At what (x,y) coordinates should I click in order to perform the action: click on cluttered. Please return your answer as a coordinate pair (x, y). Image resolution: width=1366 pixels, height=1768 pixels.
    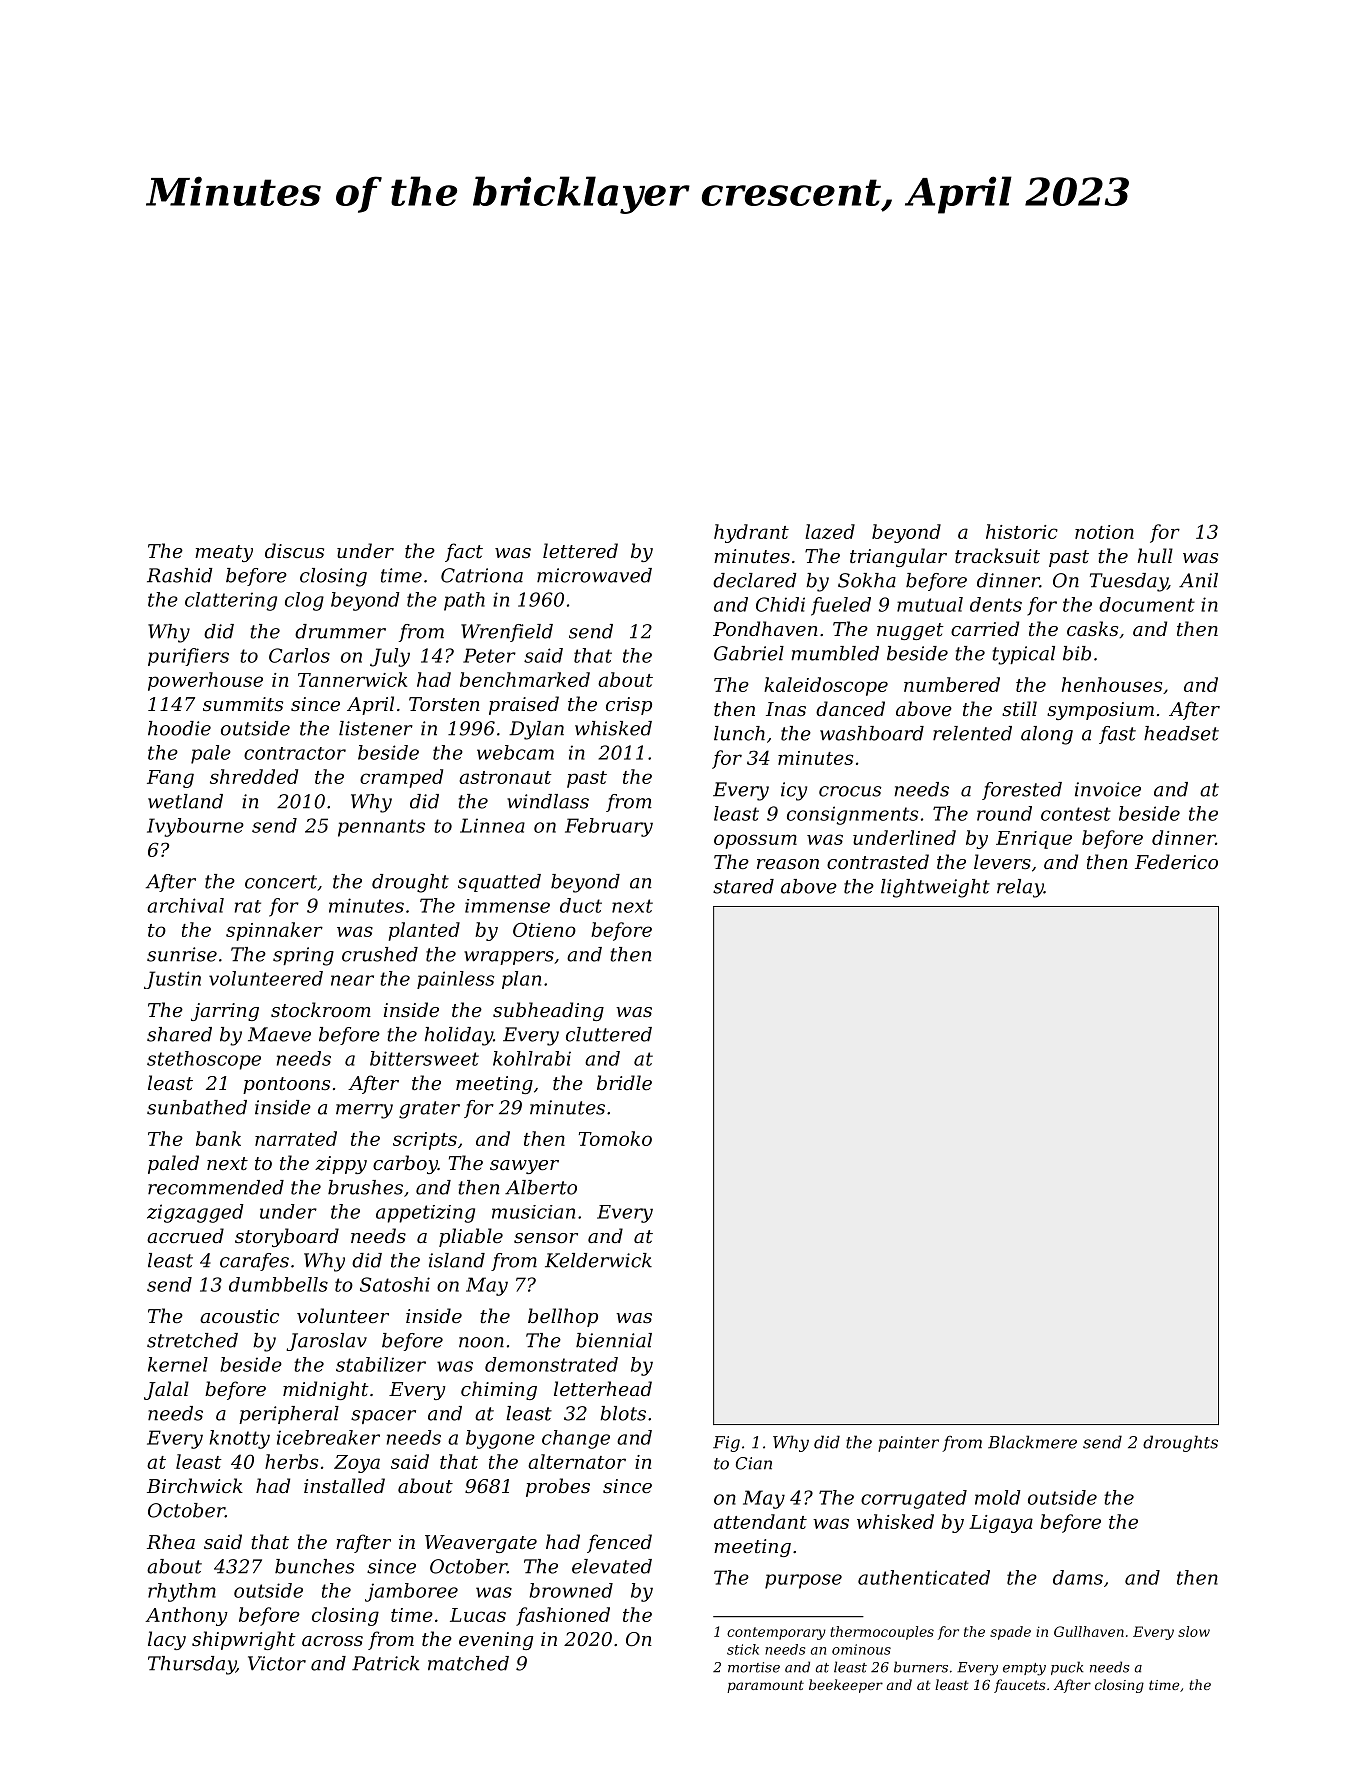
    Looking at the image, I should click on (609, 1034).
